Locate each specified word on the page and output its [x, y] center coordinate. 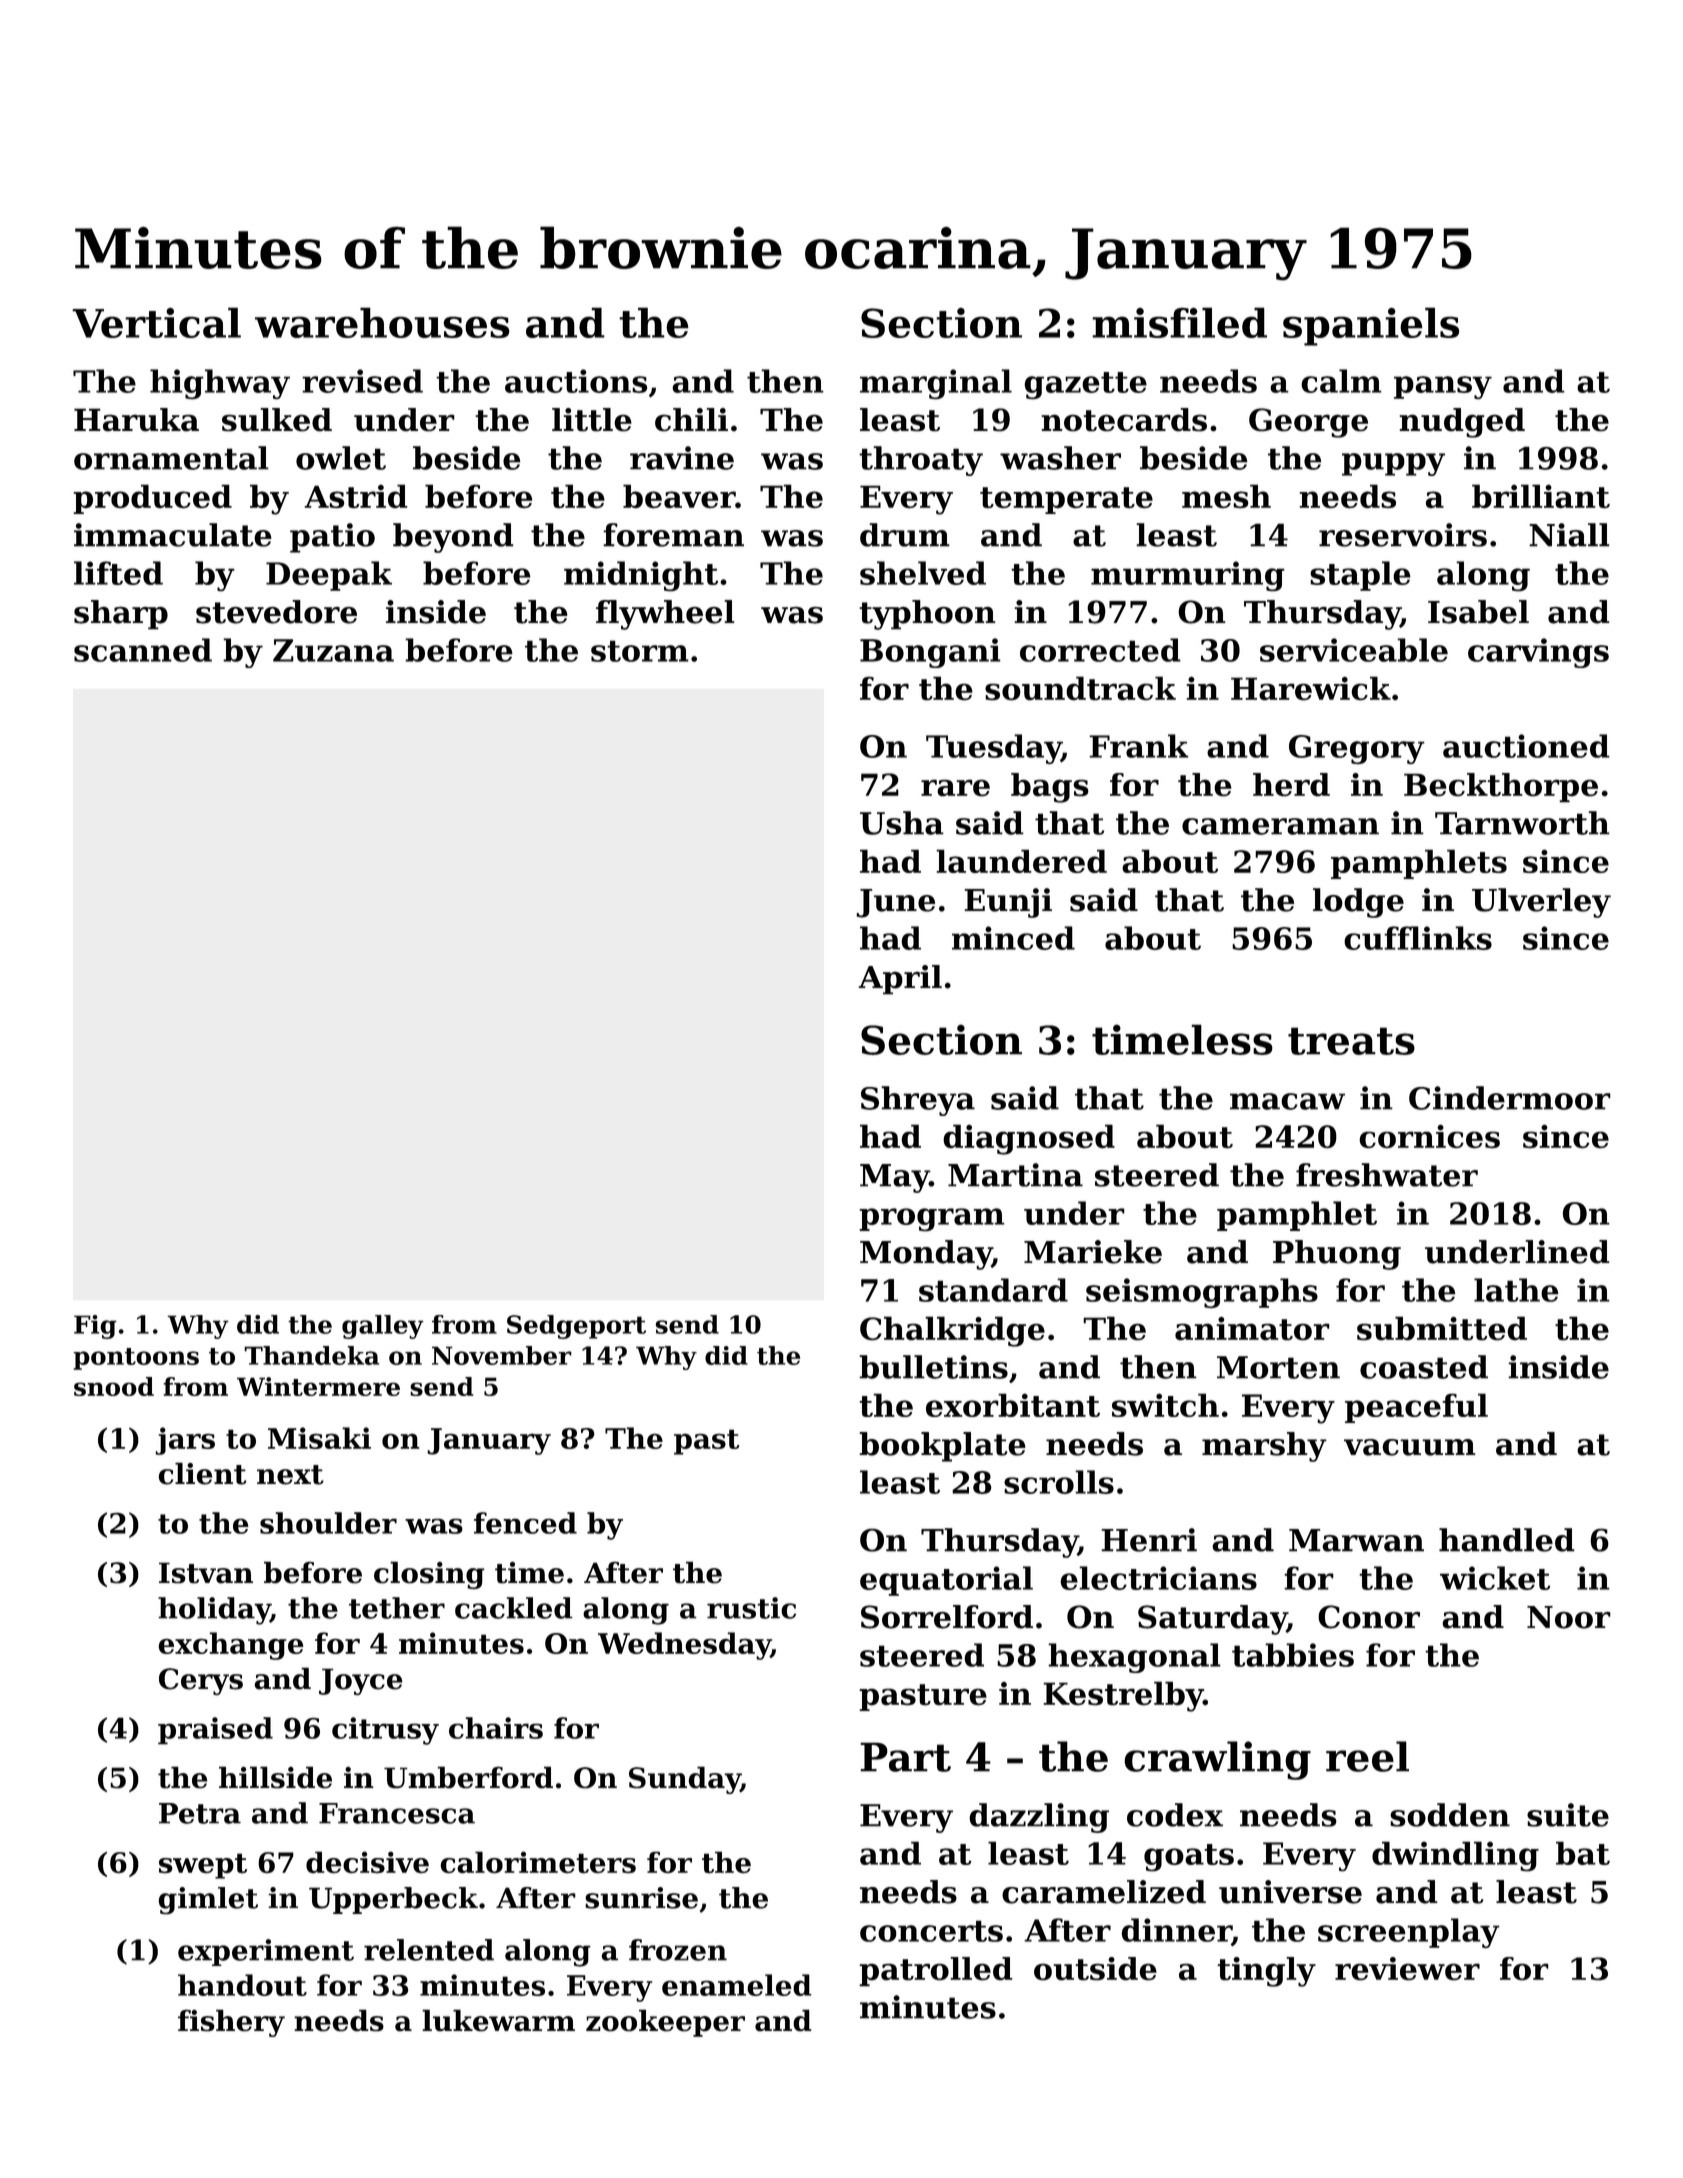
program [932, 1219]
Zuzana [333, 650]
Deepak [329, 576]
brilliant [1541, 496]
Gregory [1357, 749]
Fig [95, 1327]
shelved [923, 573]
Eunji [1008, 903]
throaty [921, 461]
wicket [1495, 1578]
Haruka [136, 420]
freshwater [1387, 1175]
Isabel [1478, 612]
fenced [525, 1523]
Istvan [206, 1573]
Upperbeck [393, 1900]
